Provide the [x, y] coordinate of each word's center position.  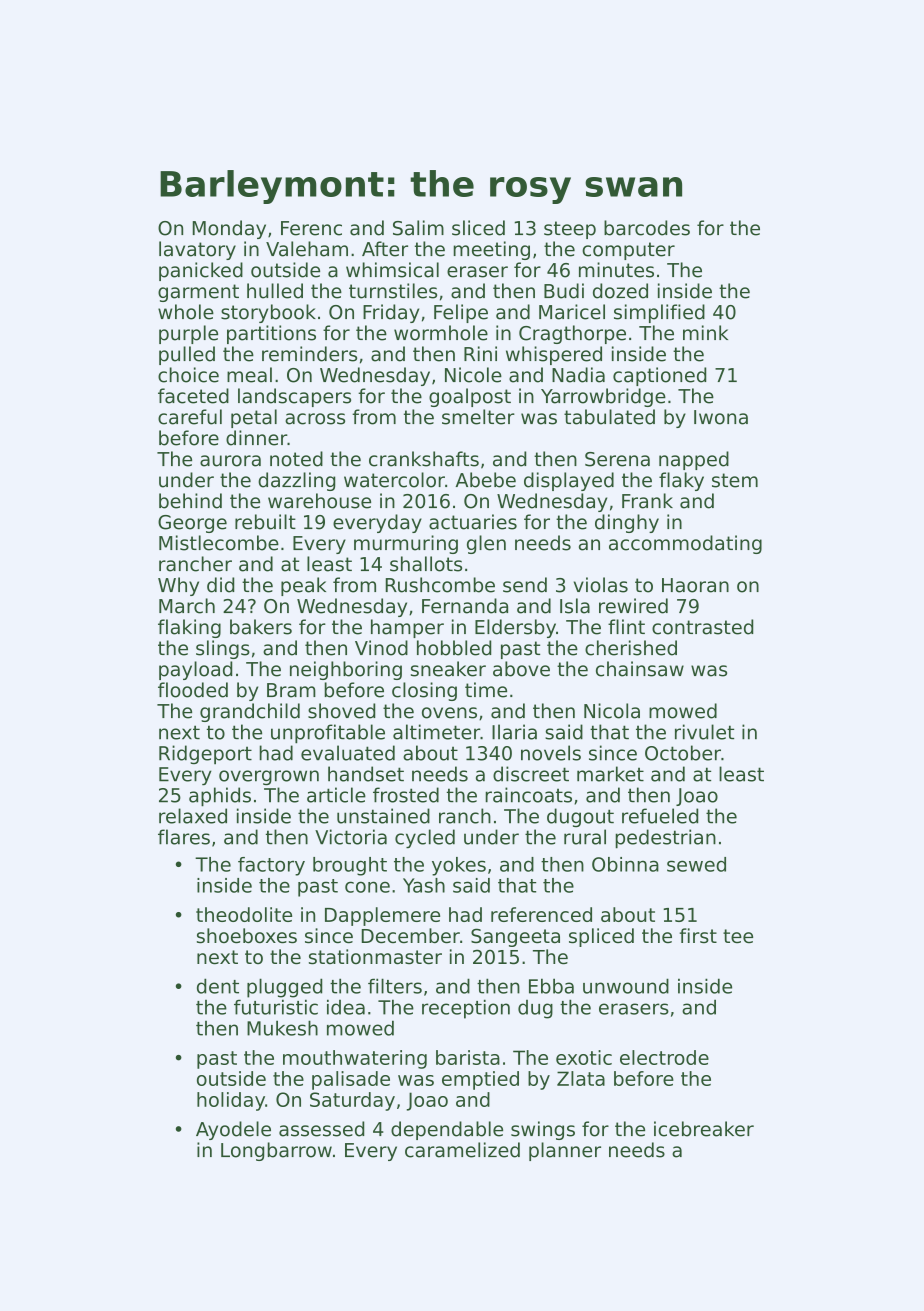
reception [466, 1009]
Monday [229, 229]
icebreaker [704, 1129]
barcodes [647, 228]
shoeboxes [247, 936]
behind [190, 501]
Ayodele [233, 1130]
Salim [418, 228]
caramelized [462, 1150]
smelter [478, 417]
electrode [664, 1057]
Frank [647, 501]
